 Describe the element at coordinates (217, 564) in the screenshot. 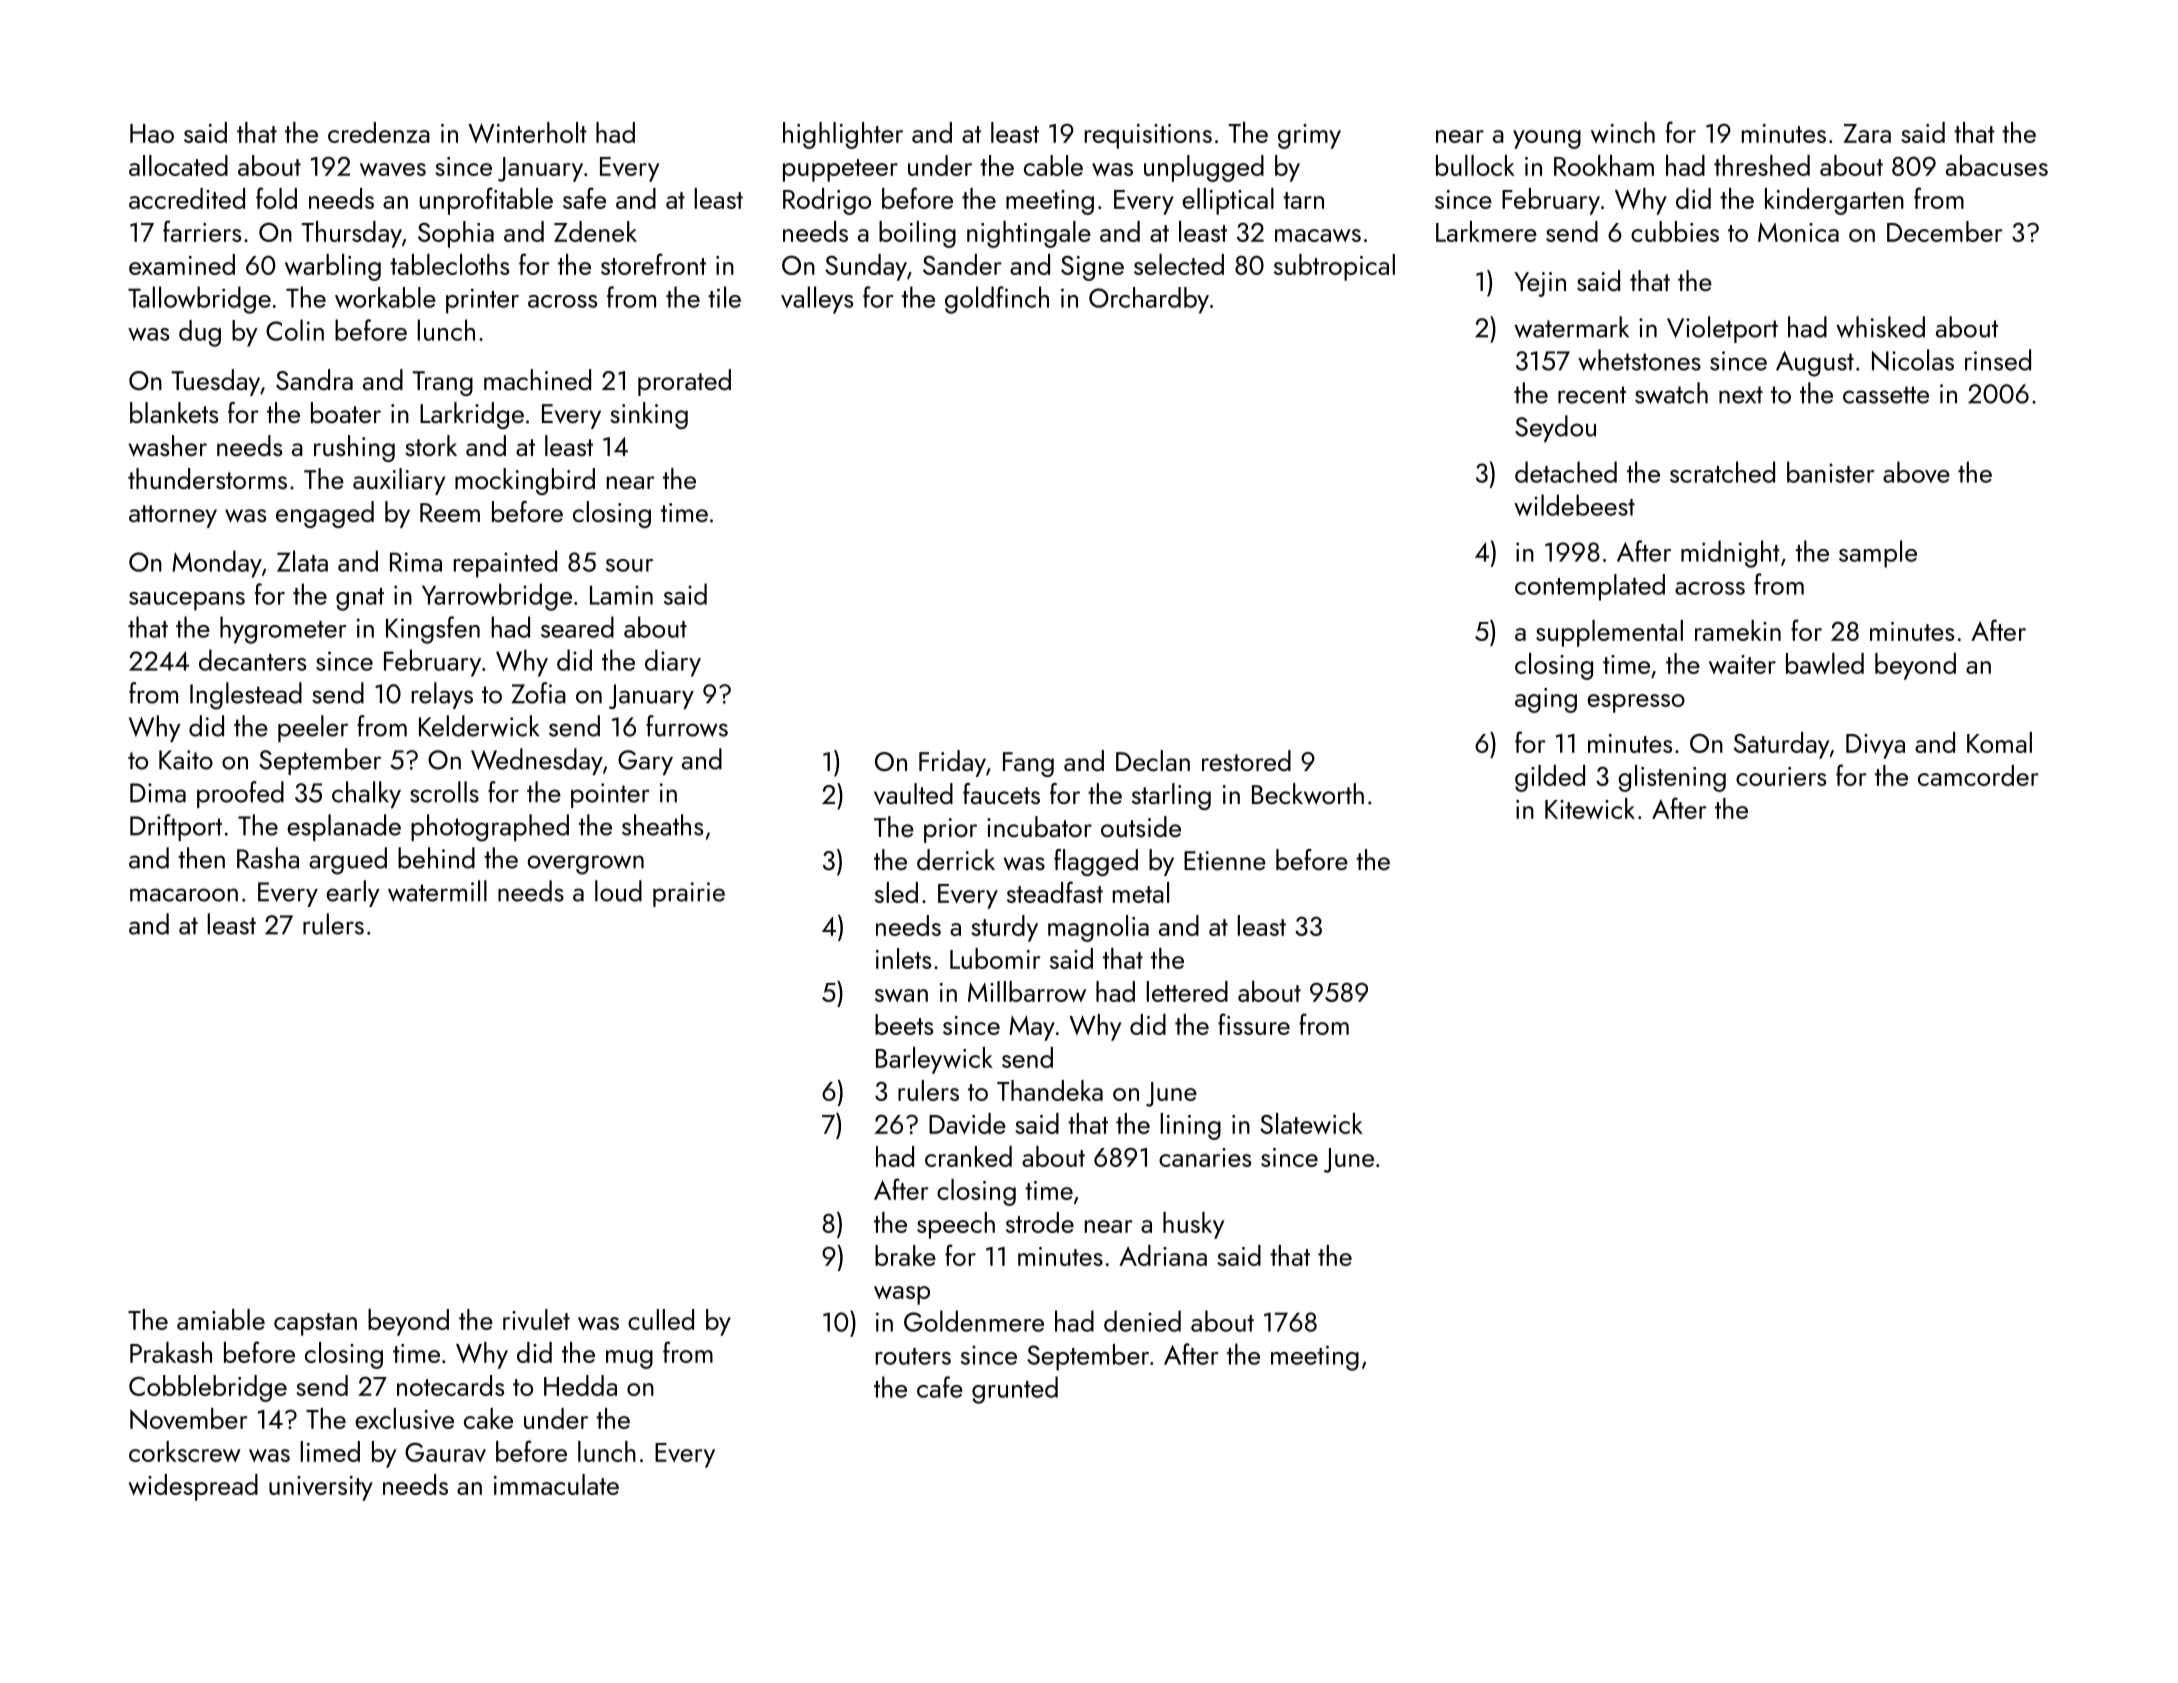

I see `Monday` at that location.
